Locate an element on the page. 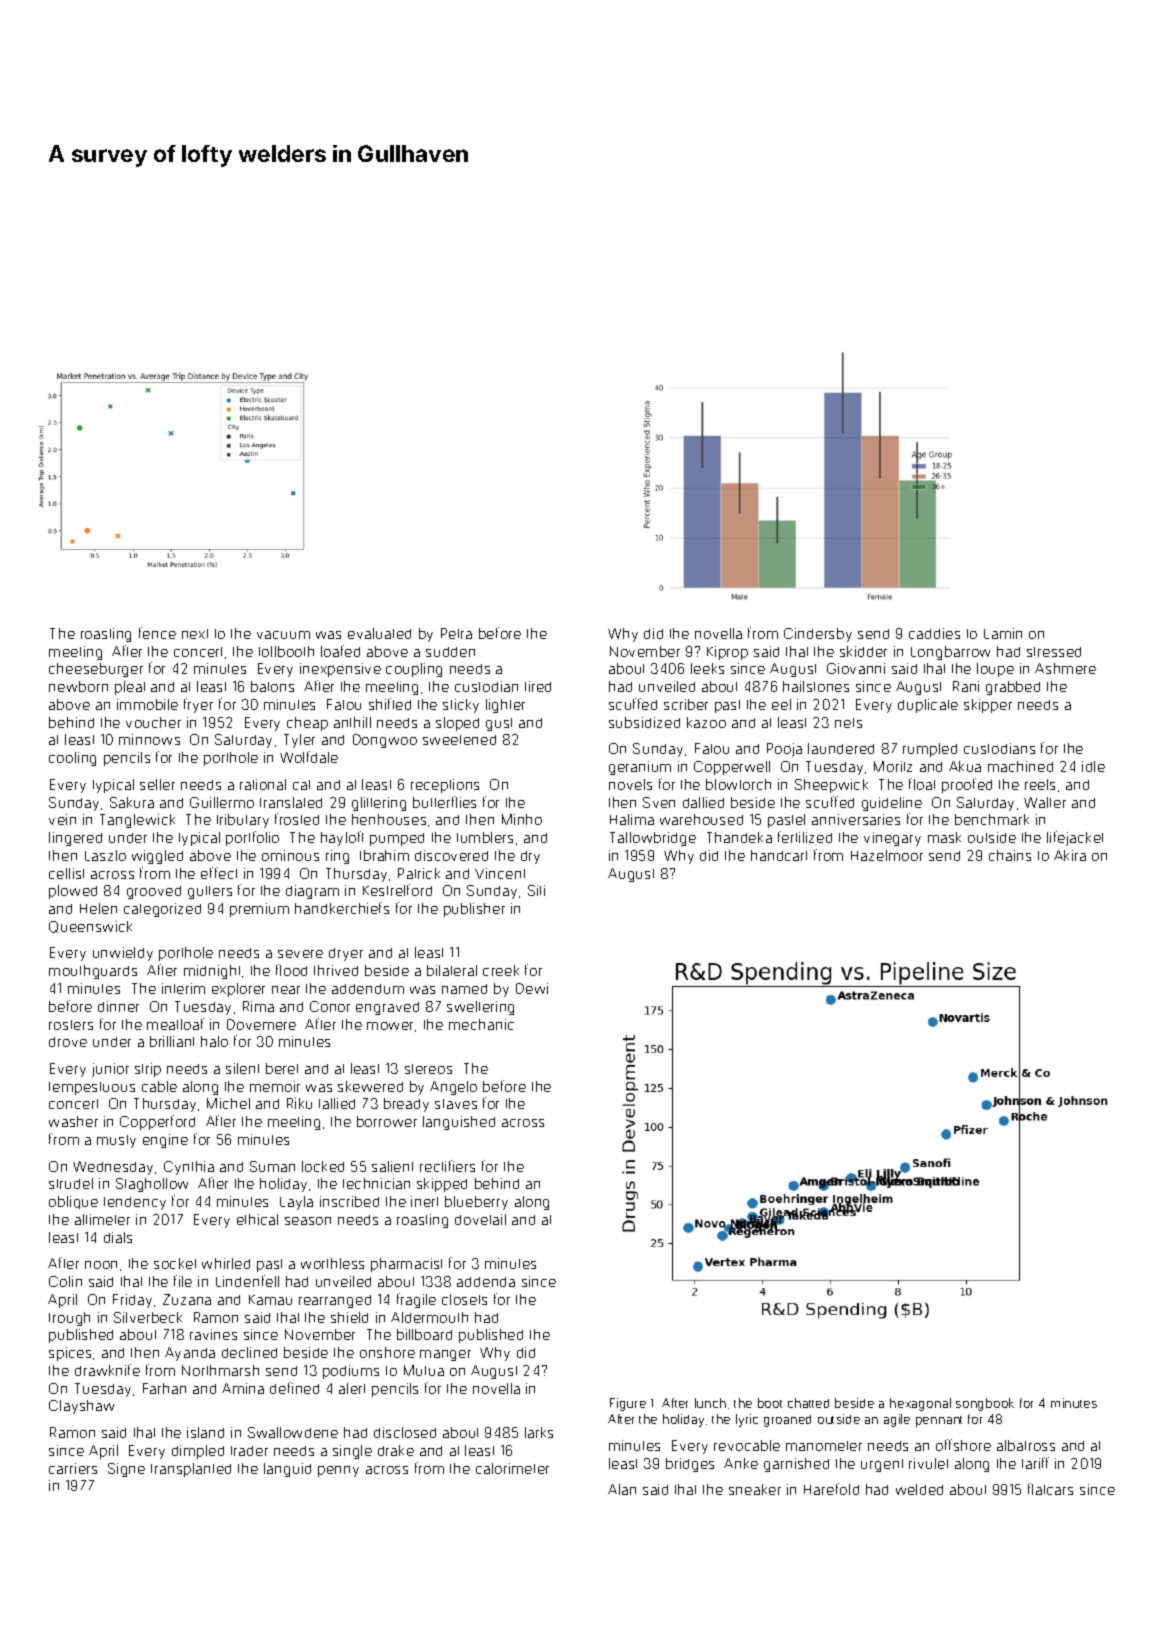  blueberry is located at coordinates (476, 1203).
